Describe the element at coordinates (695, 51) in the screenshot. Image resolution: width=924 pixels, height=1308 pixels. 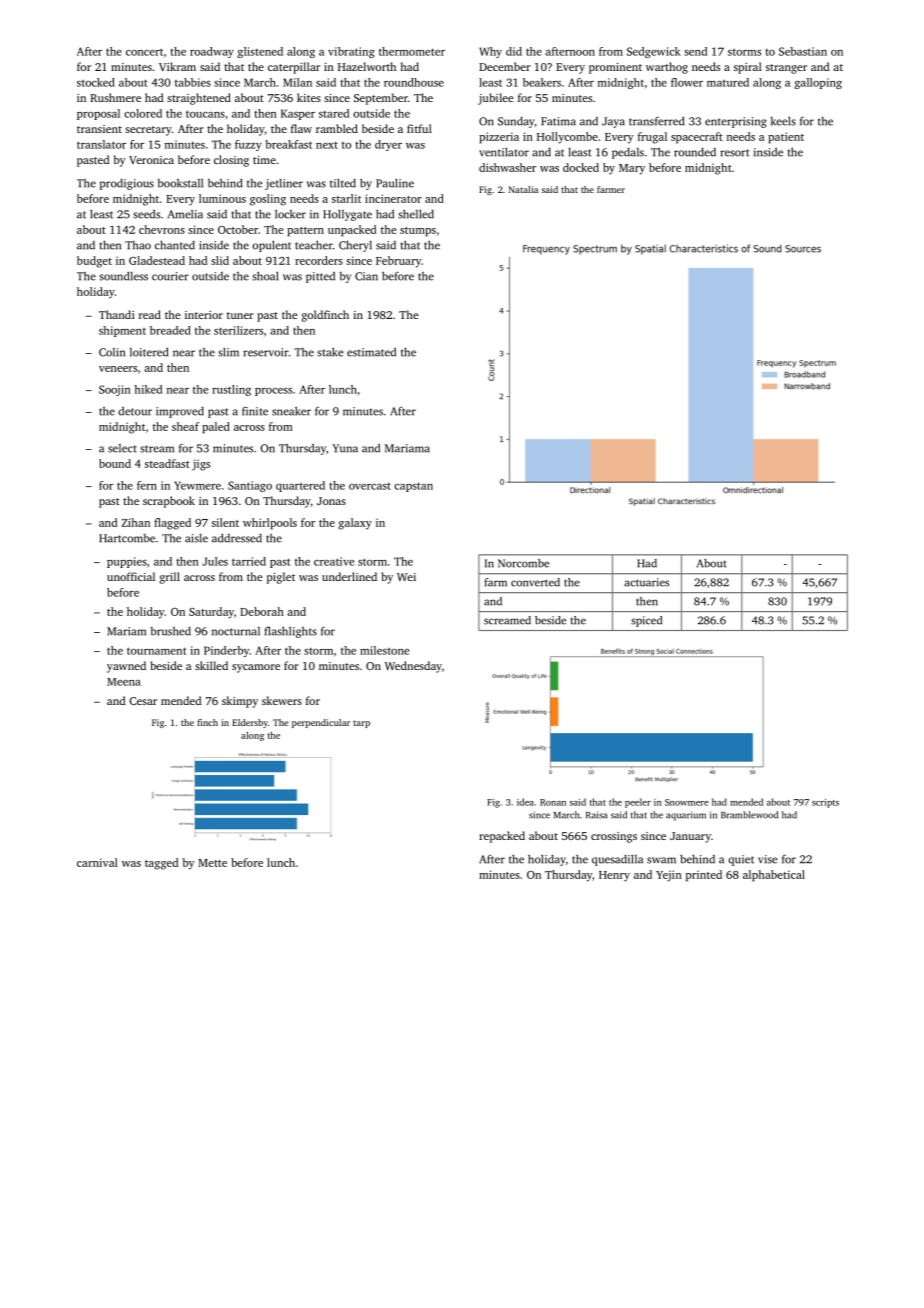
I see `send` at that location.
